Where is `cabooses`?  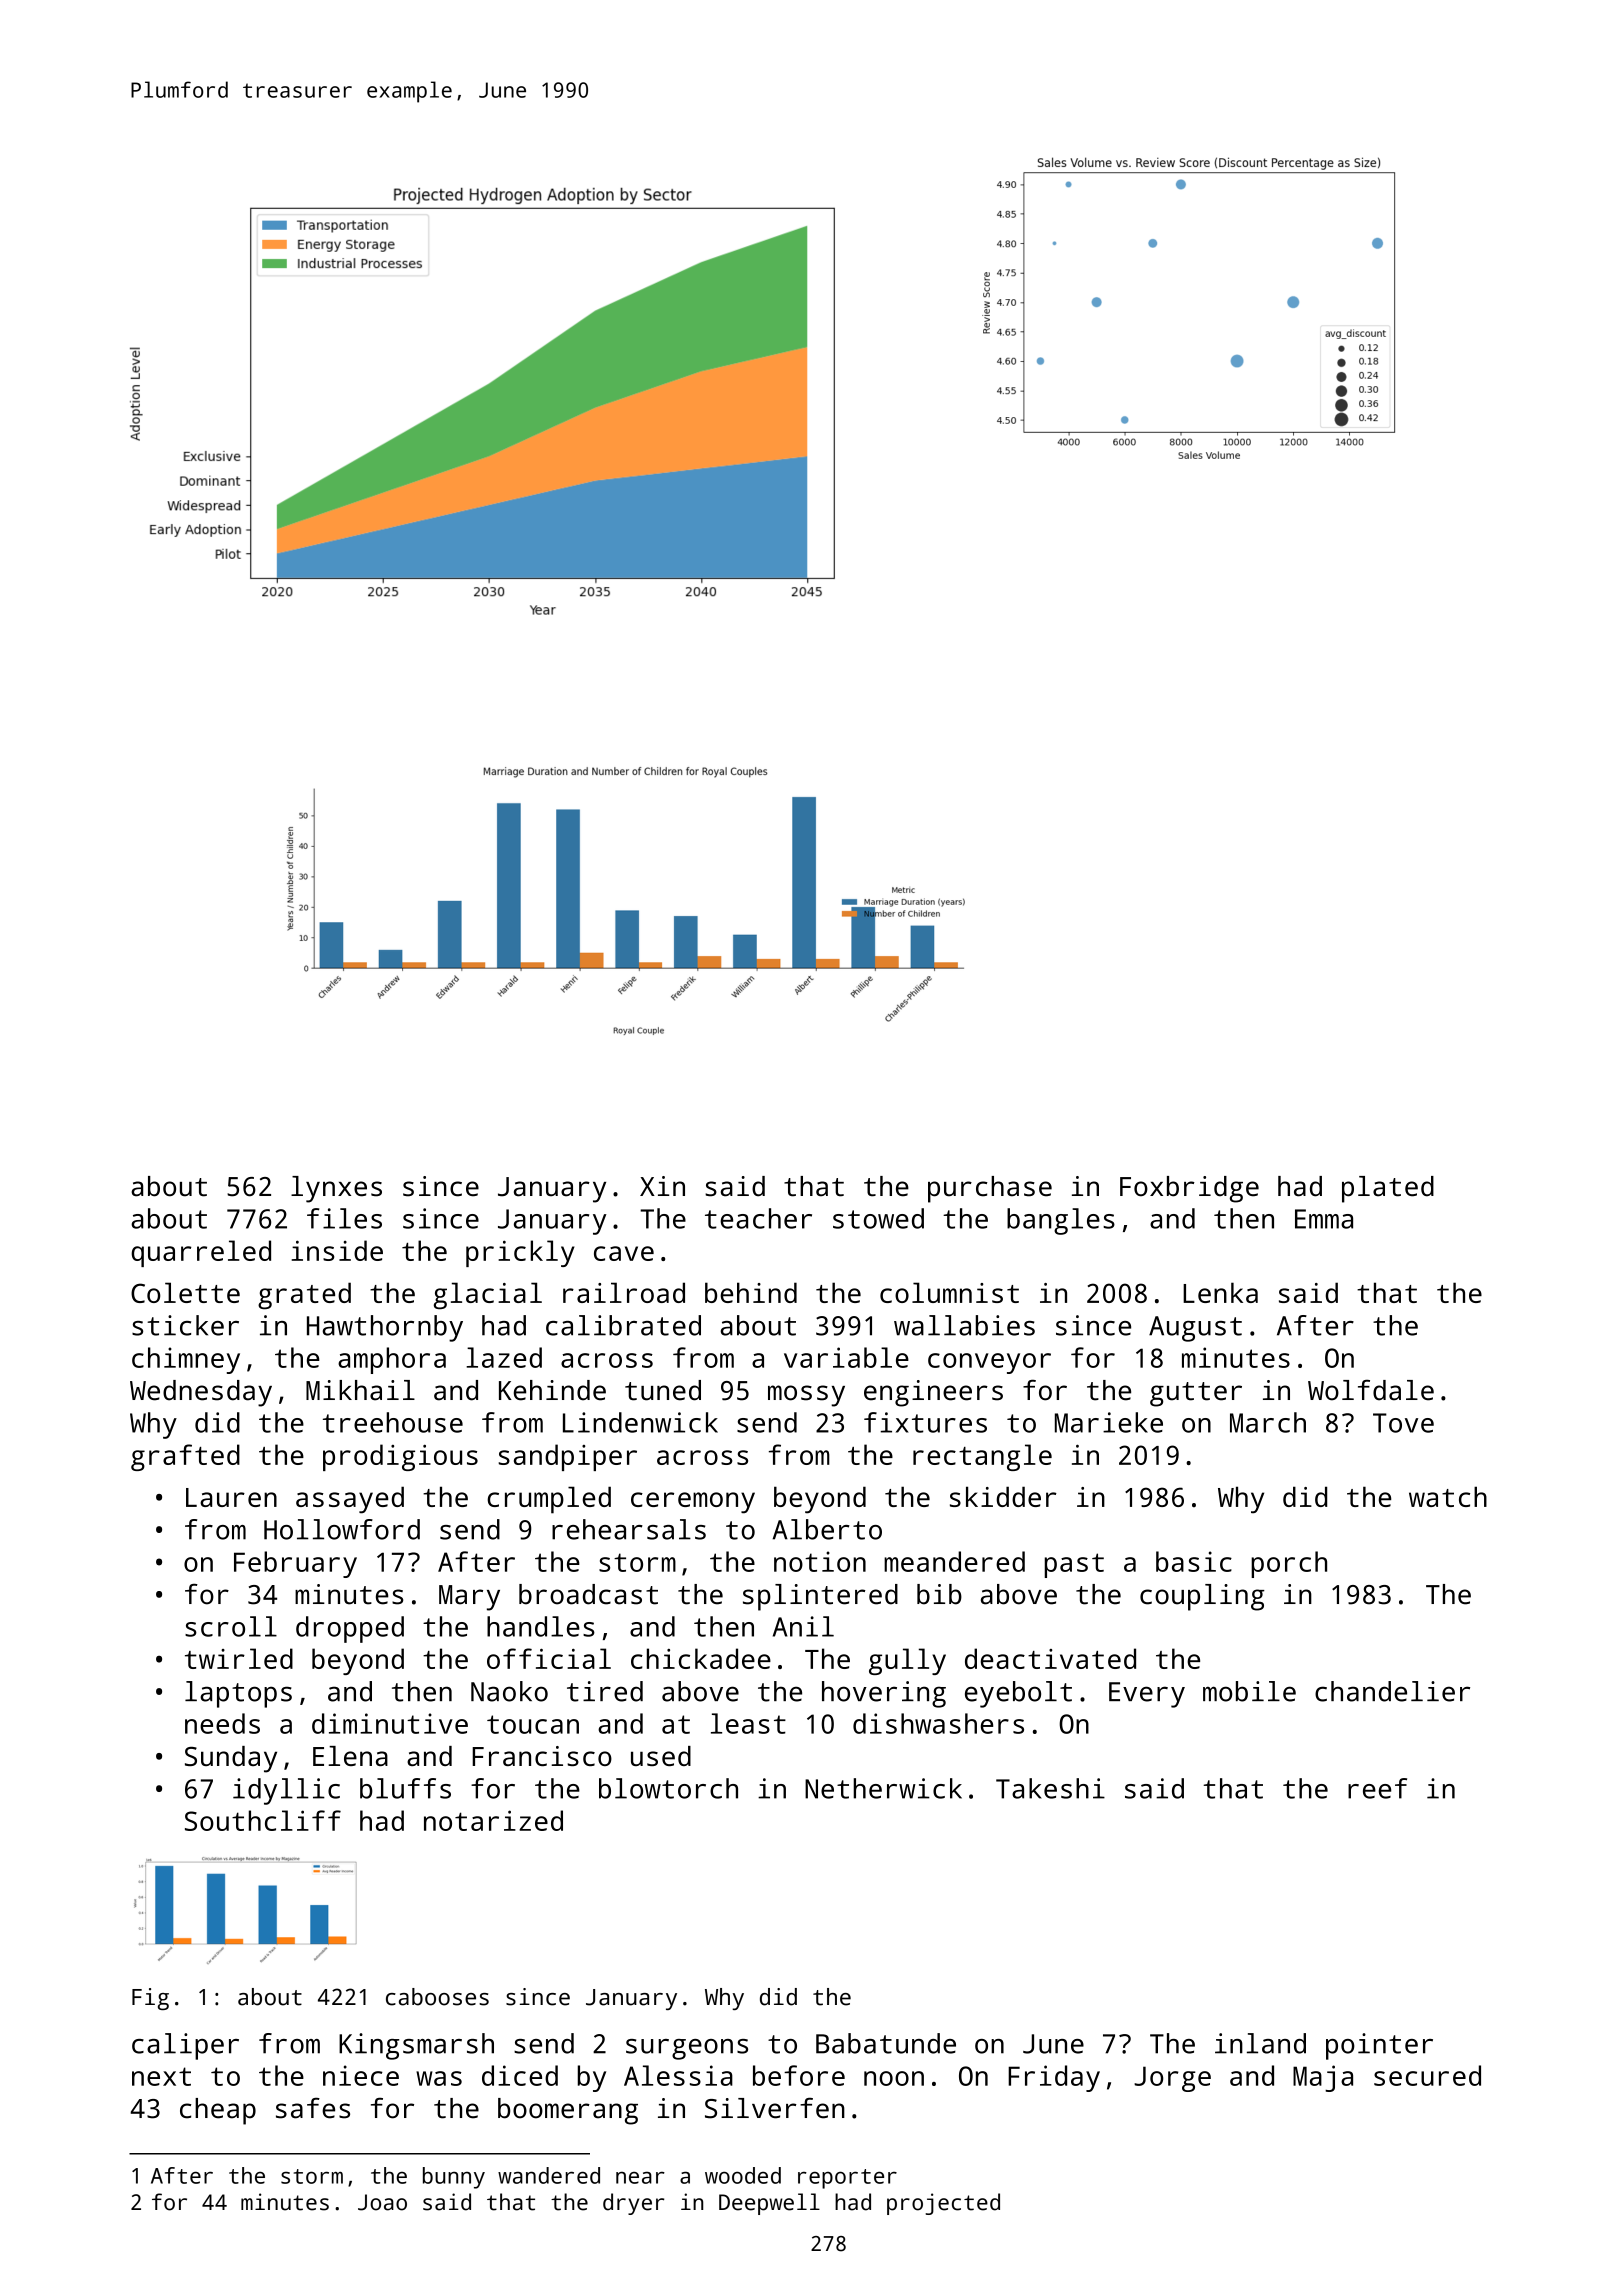
cabooses is located at coordinates (437, 1997).
